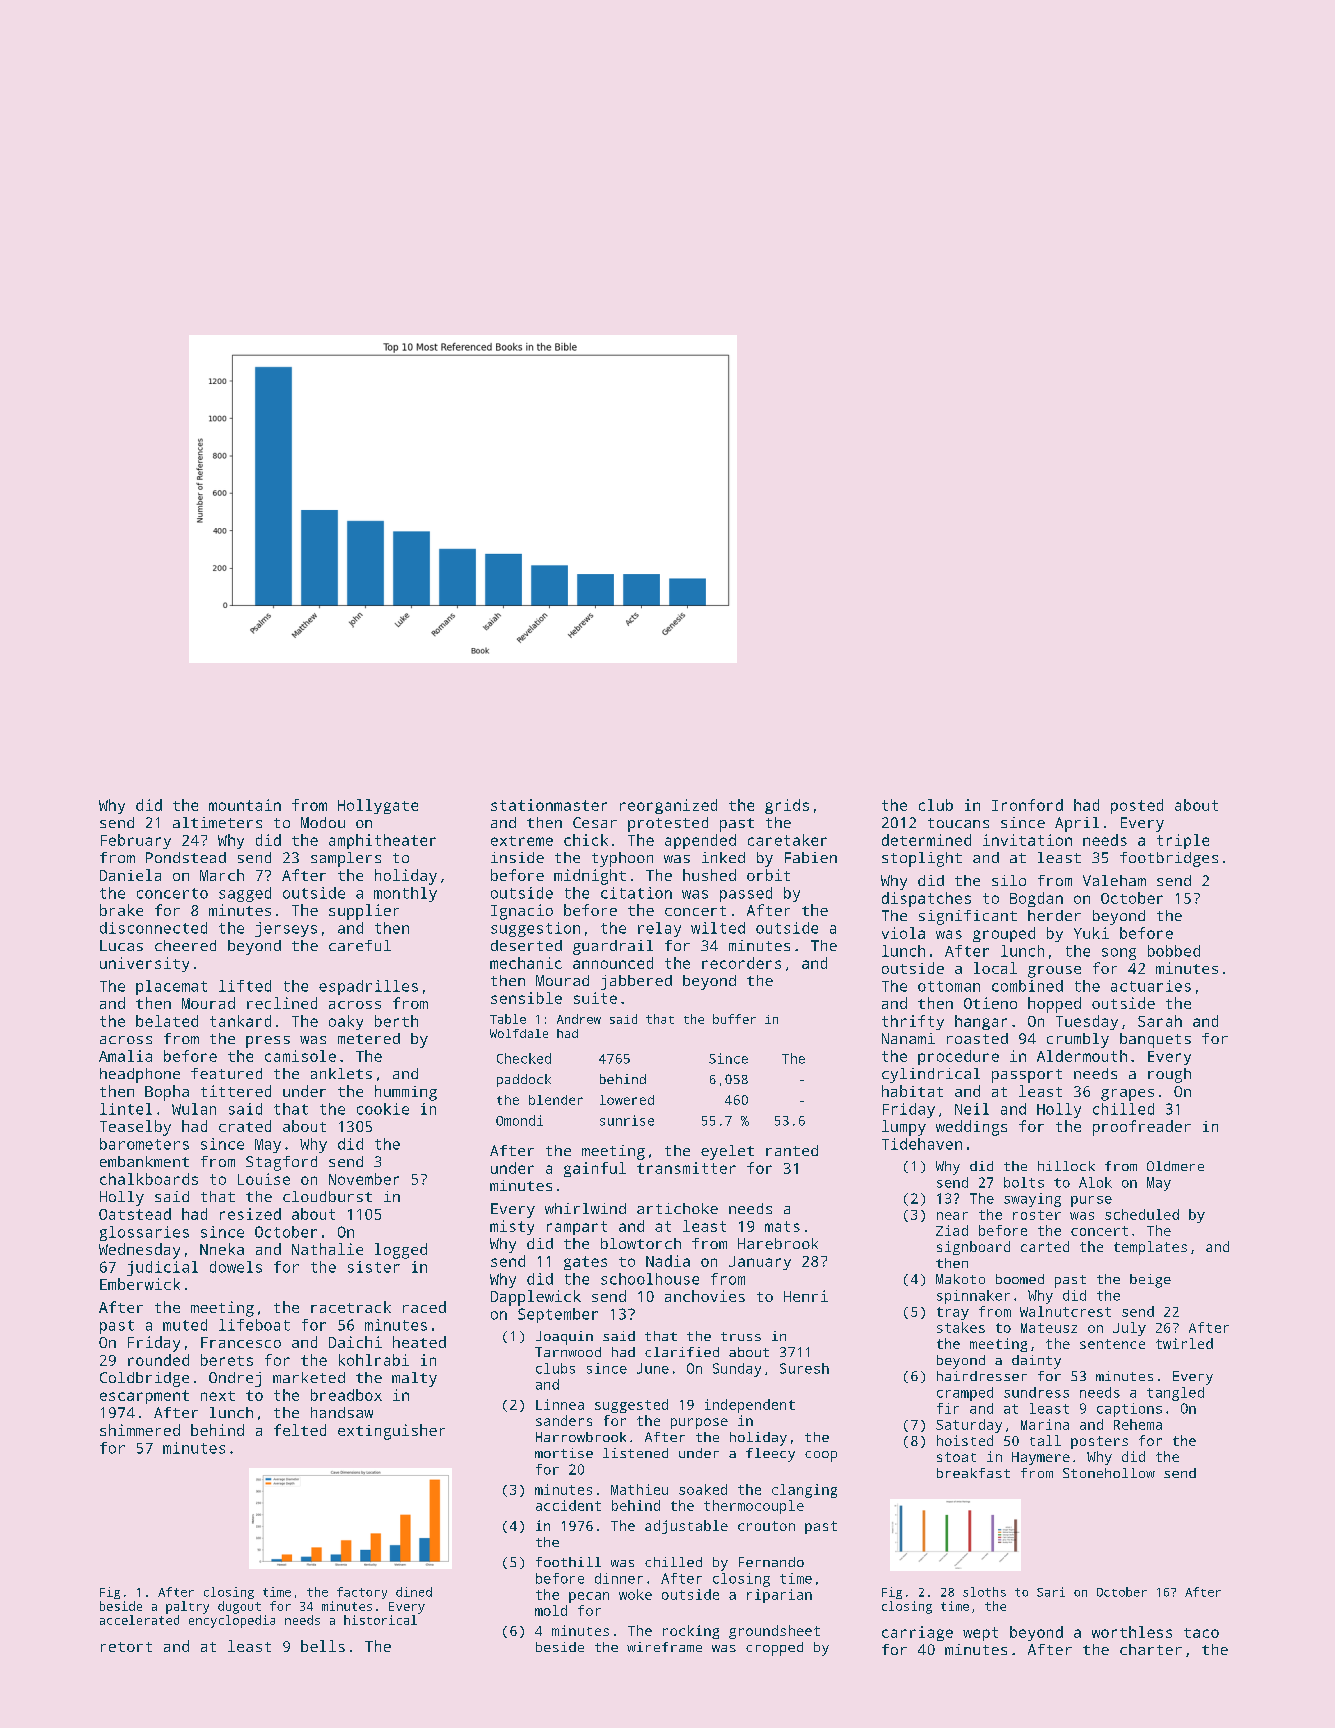 The height and width of the screenshot is (1728, 1335). Describe the element at coordinates (1137, 806) in the screenshot. I see `posted` at that location.
